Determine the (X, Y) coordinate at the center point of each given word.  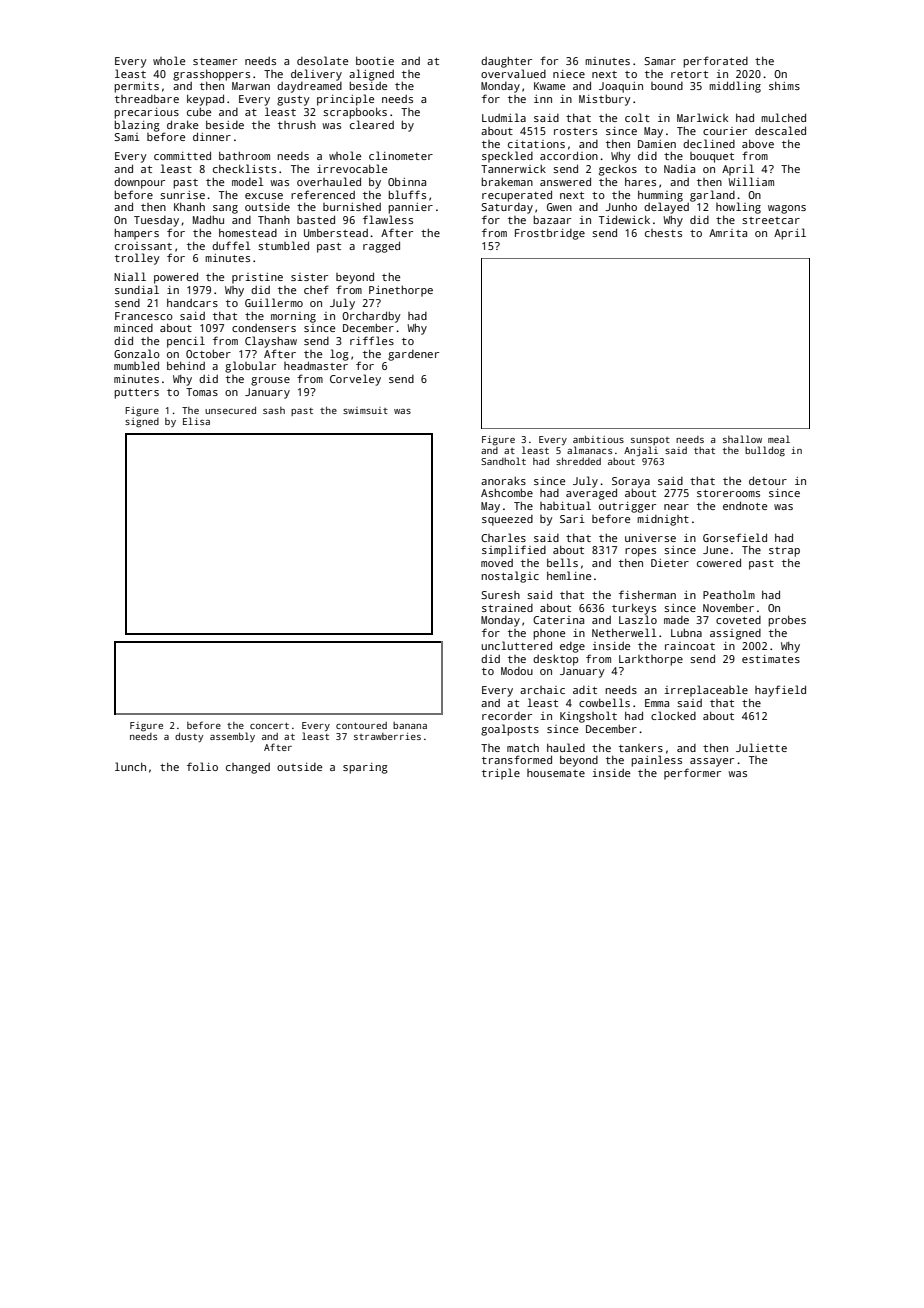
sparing (365, 768)
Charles (503, 537)
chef (316, 289)
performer (692, 774)
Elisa (196, 421)
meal (779, 439)
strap (784, 552)
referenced (323, 194)
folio (202, 766)
